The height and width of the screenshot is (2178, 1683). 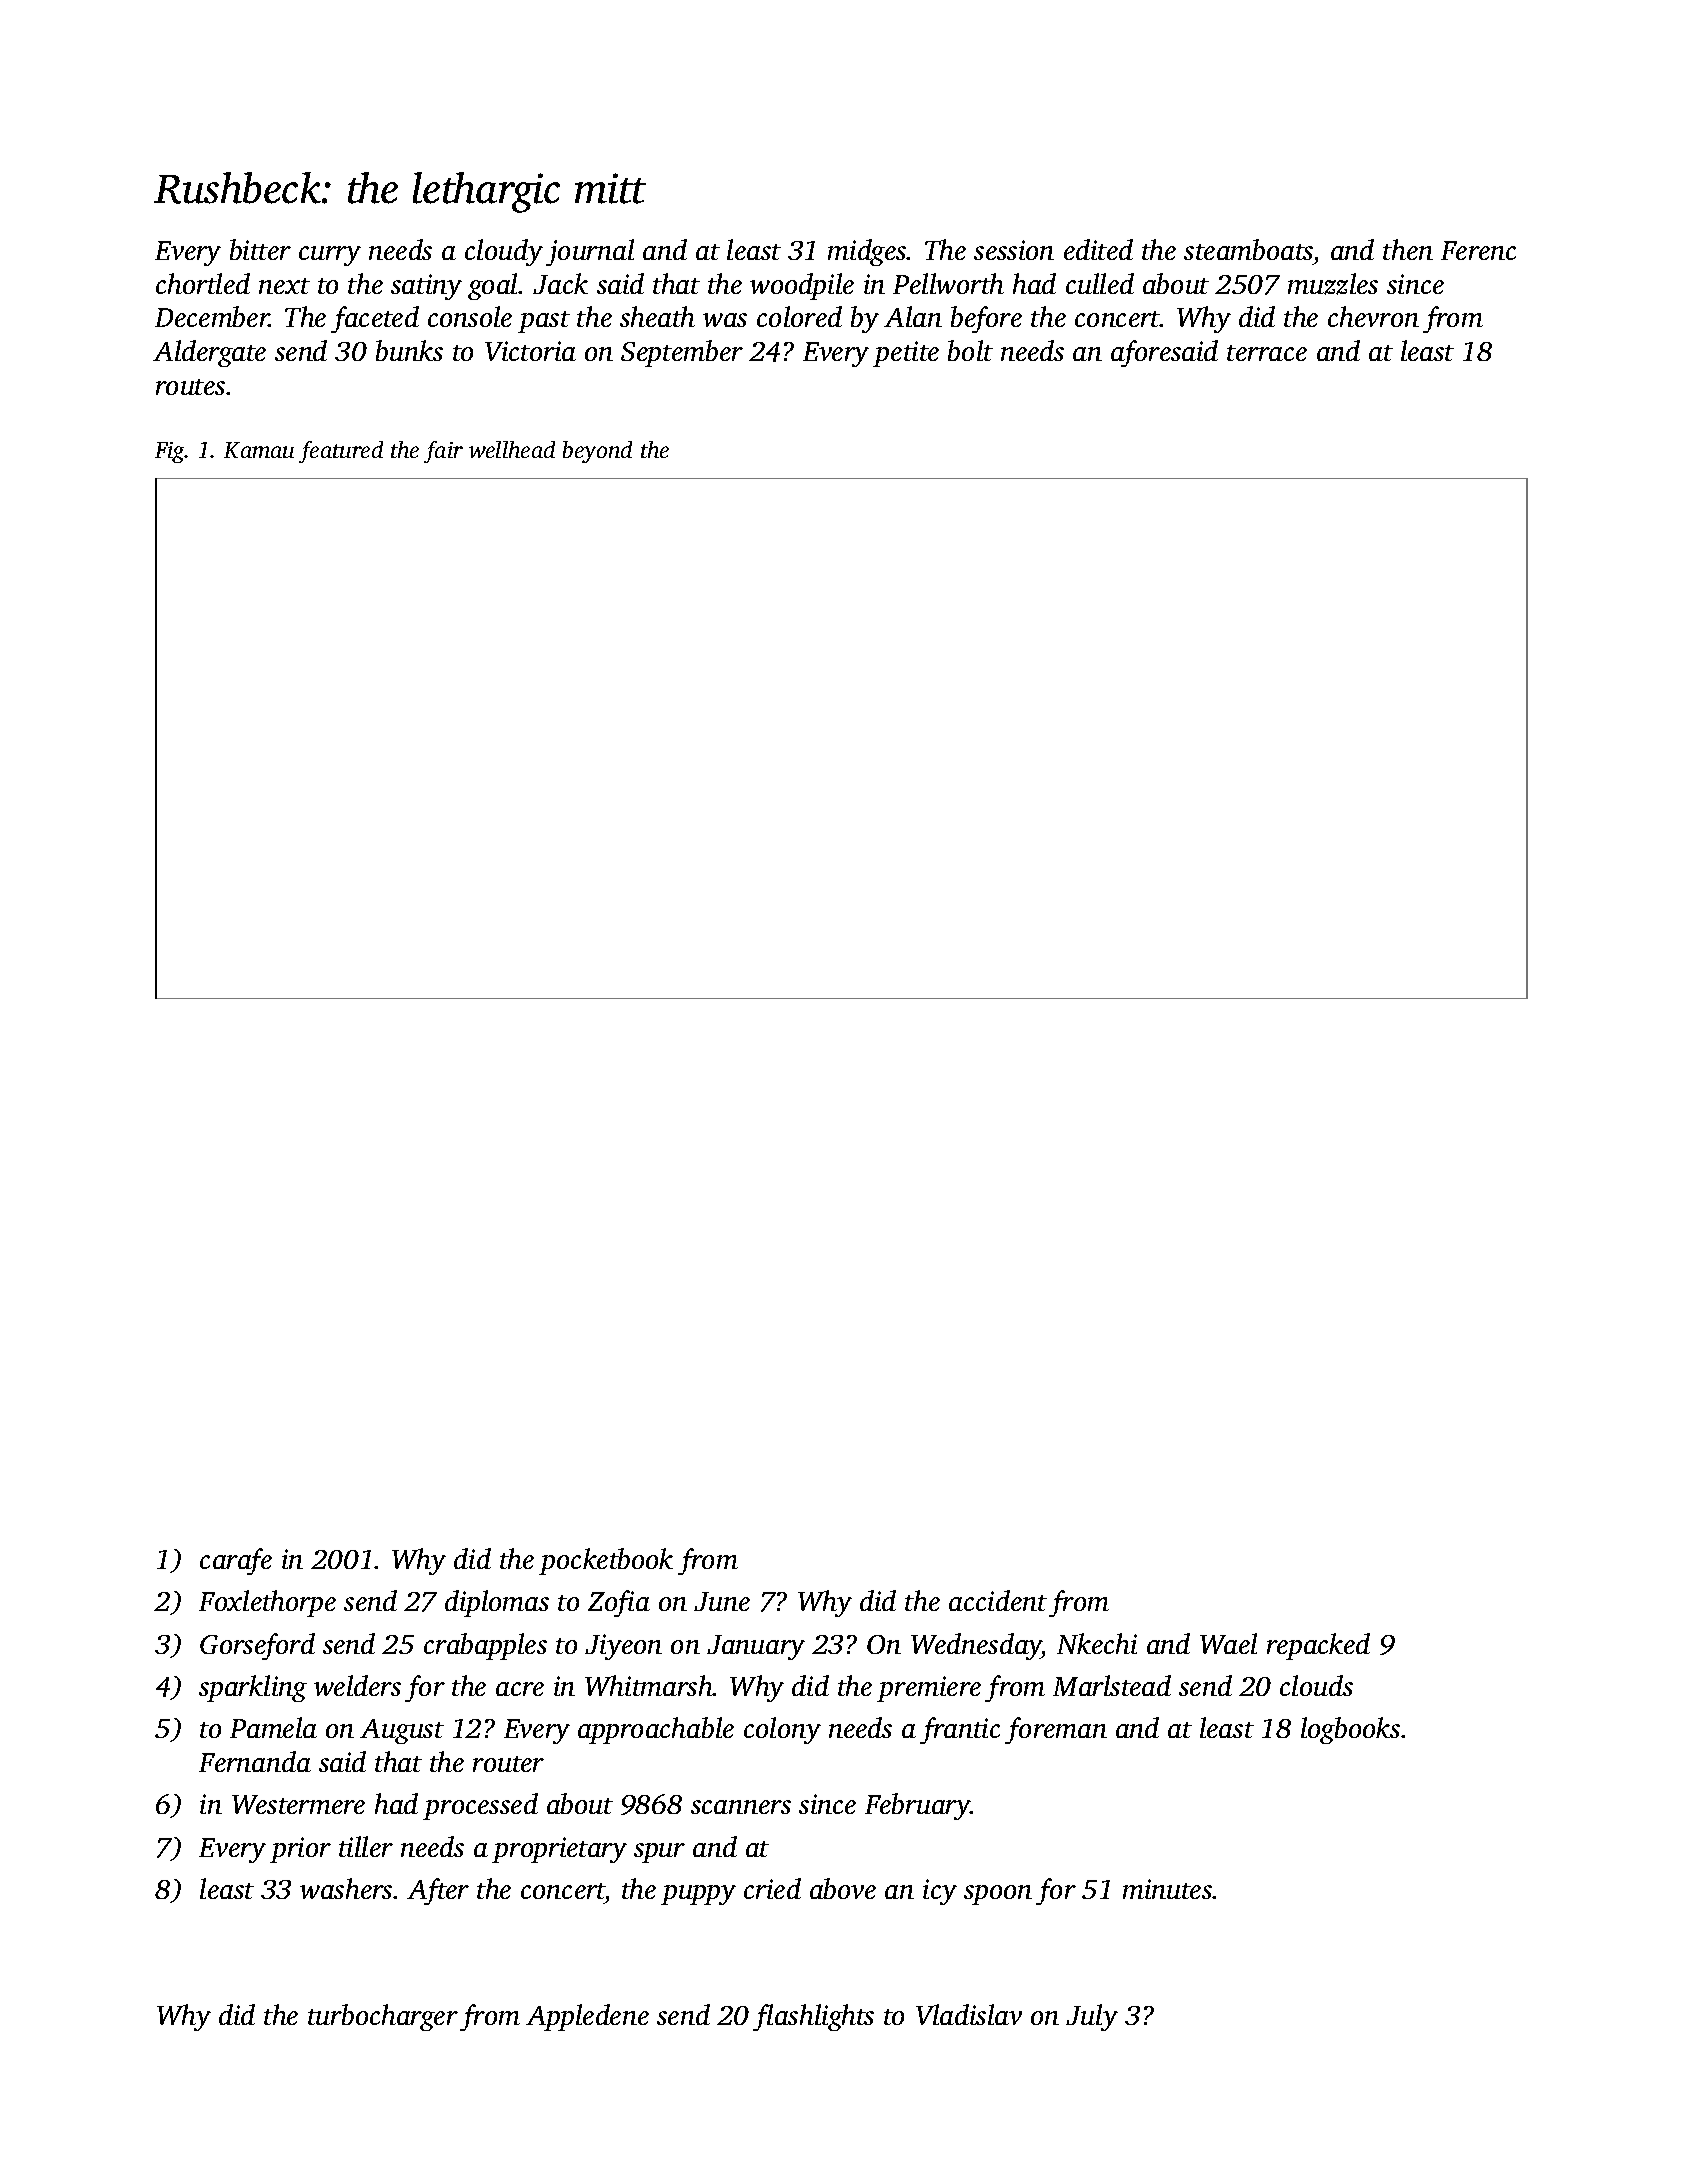 What do you see at coordinates (236, 1561) in the screenshot?
I see `carafe` at bounding box center [236, 1561].
